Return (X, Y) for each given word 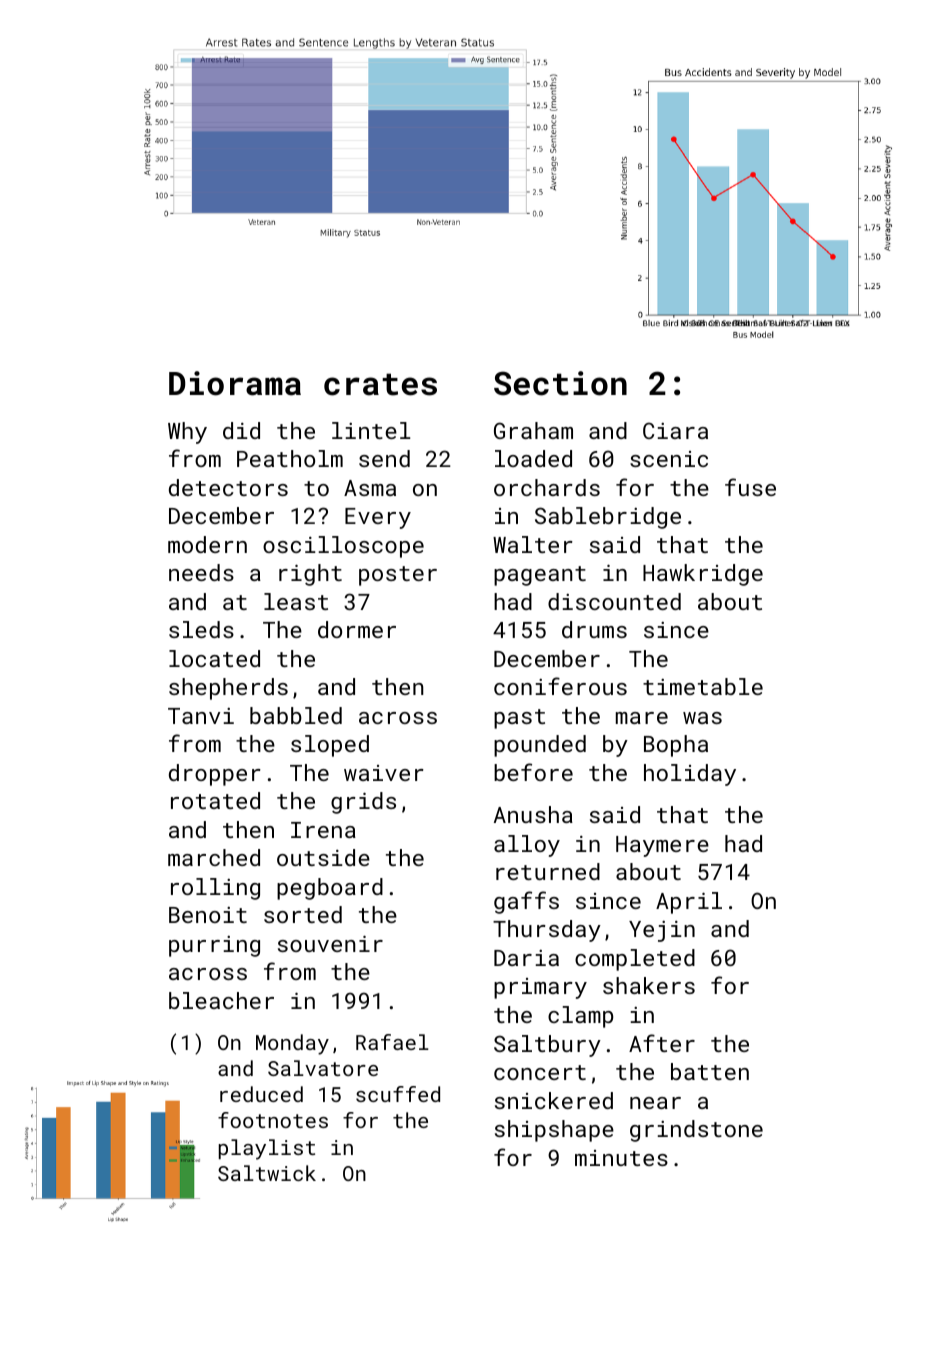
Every (378, 518)
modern (207, 544)
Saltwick (267, 1173)
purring (214, 946)
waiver (384, 773)
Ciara (675, 430)
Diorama (235, 383)
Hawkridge (703, 575)
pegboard (330, 889)
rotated (215, 800)
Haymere (662, 846)
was (702, 718)
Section (560, 383)
